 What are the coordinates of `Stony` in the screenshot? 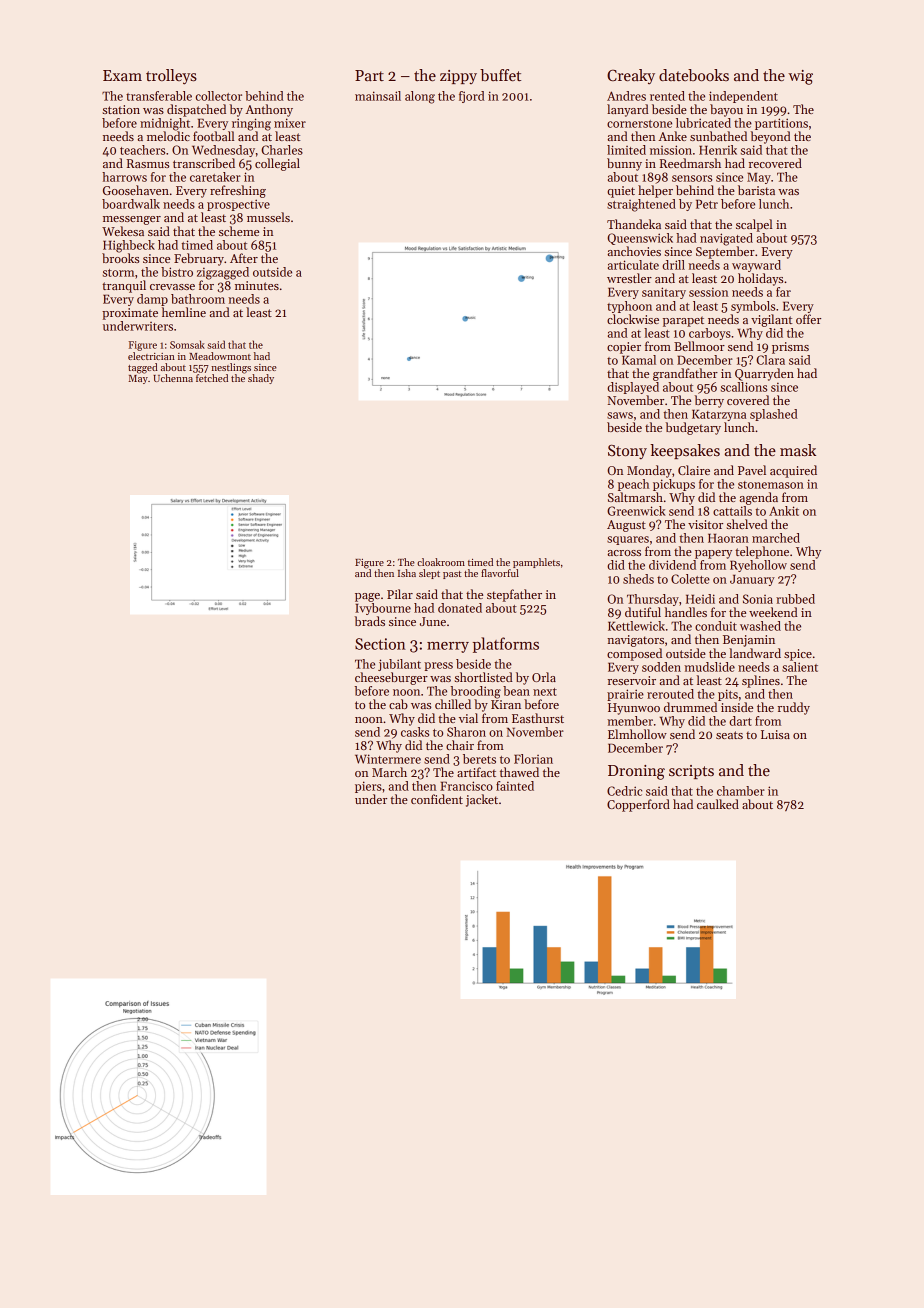 It's located at (627, 452).
